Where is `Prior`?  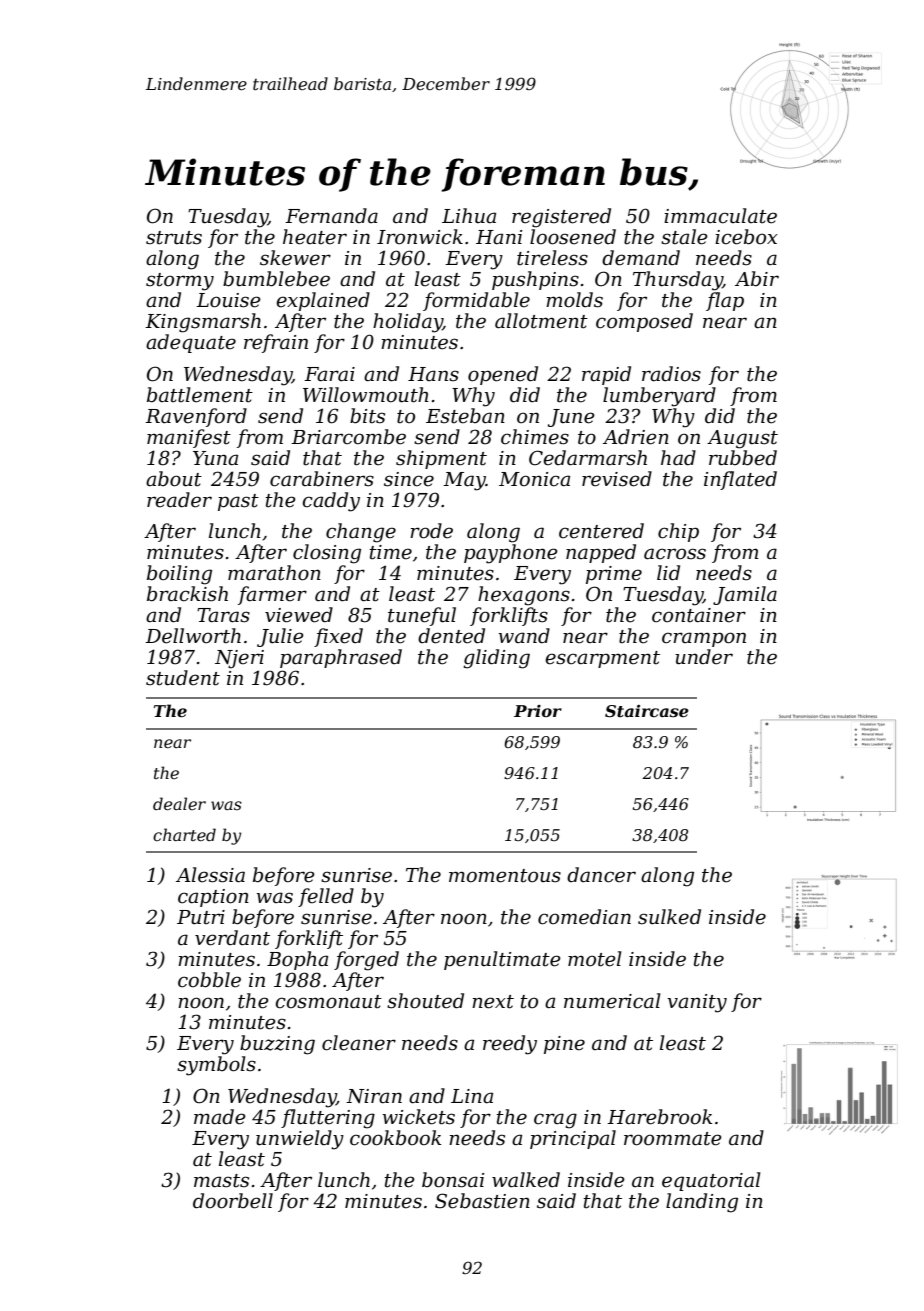
Prior is located at coordinates (538, 711).
